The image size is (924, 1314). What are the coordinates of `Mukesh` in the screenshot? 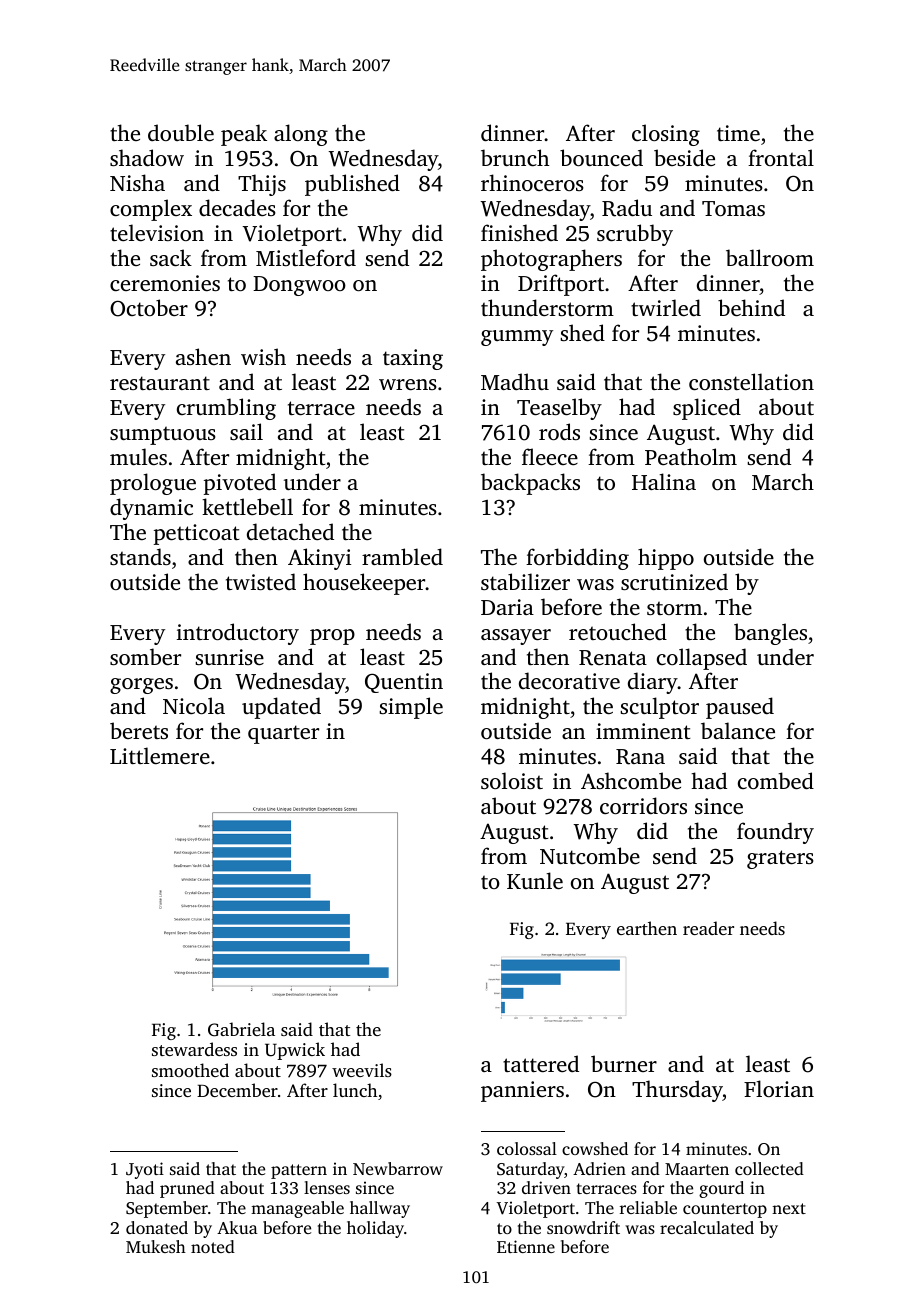 It's located at (156, 1246).
